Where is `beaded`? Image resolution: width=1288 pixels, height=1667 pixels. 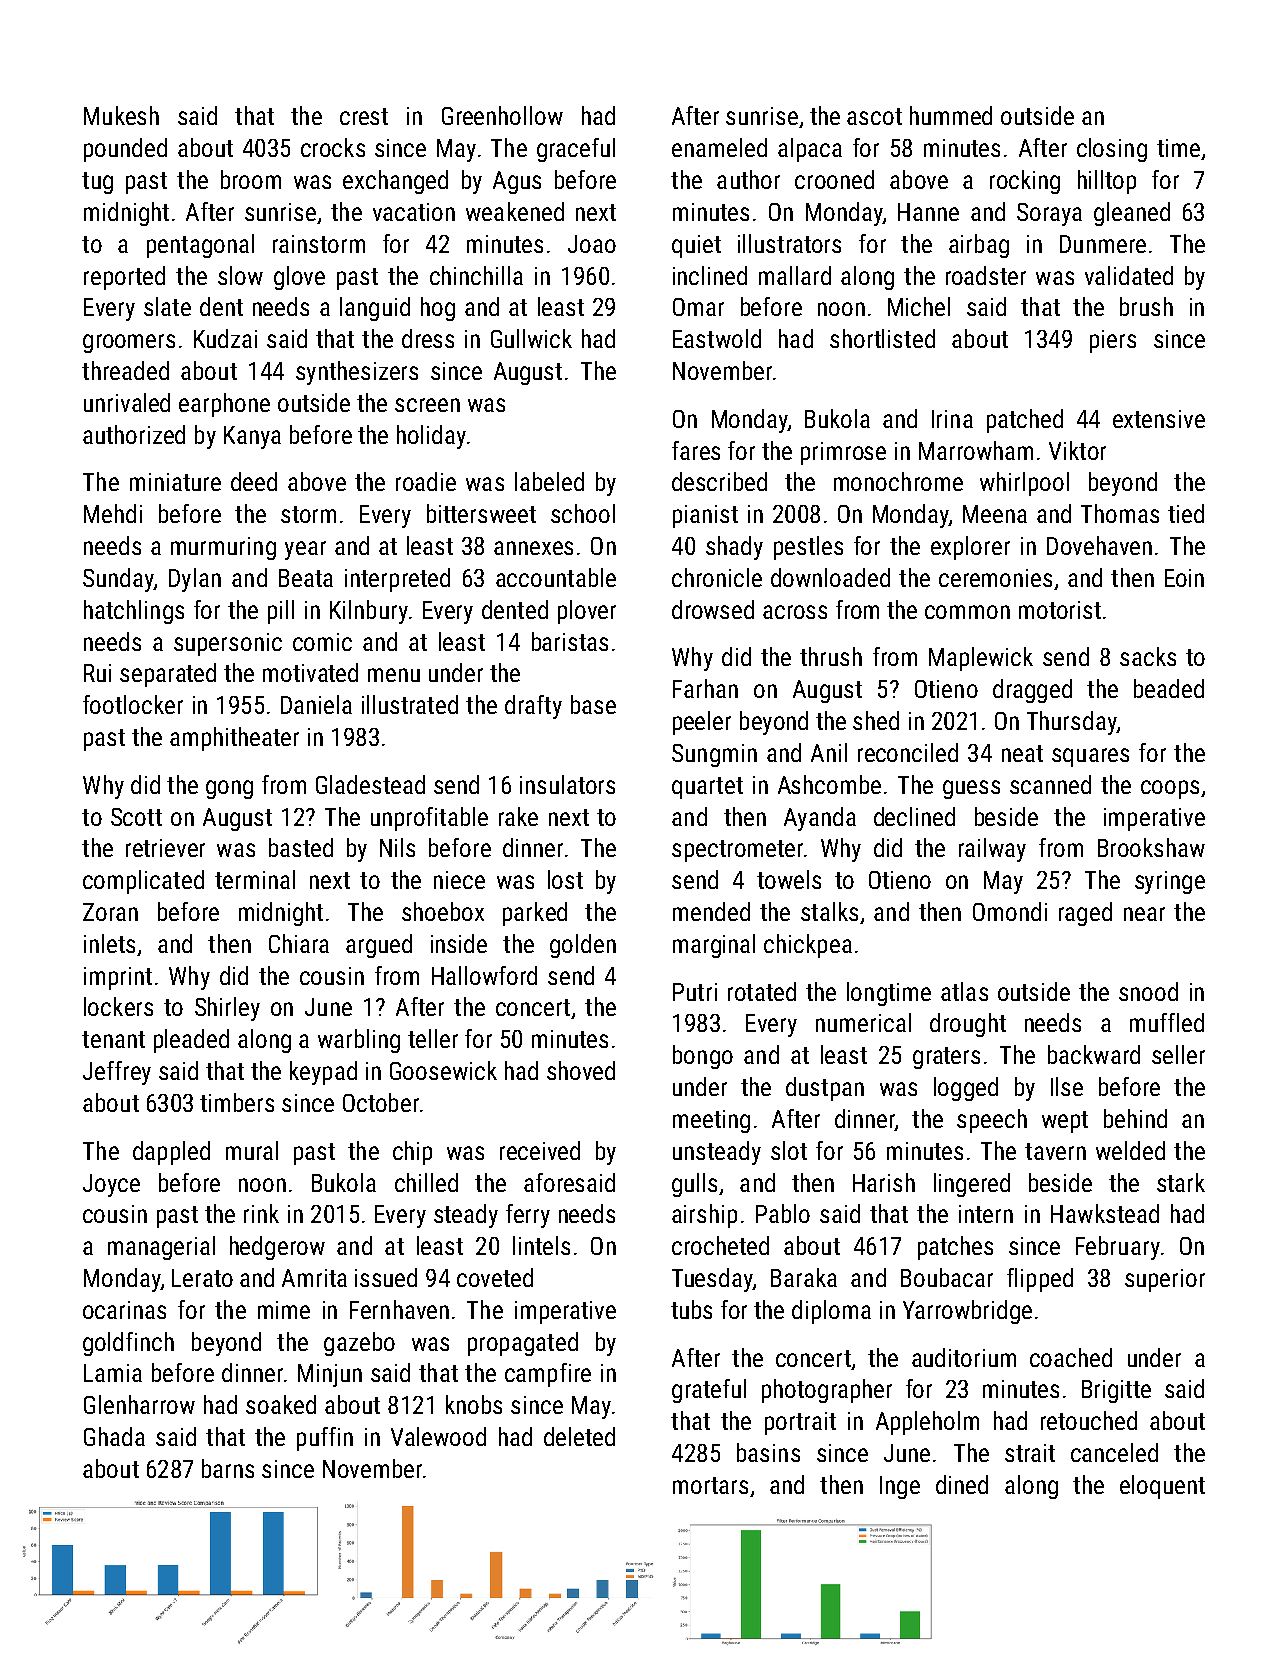
beaded is located at coordinates (1169, 688).
